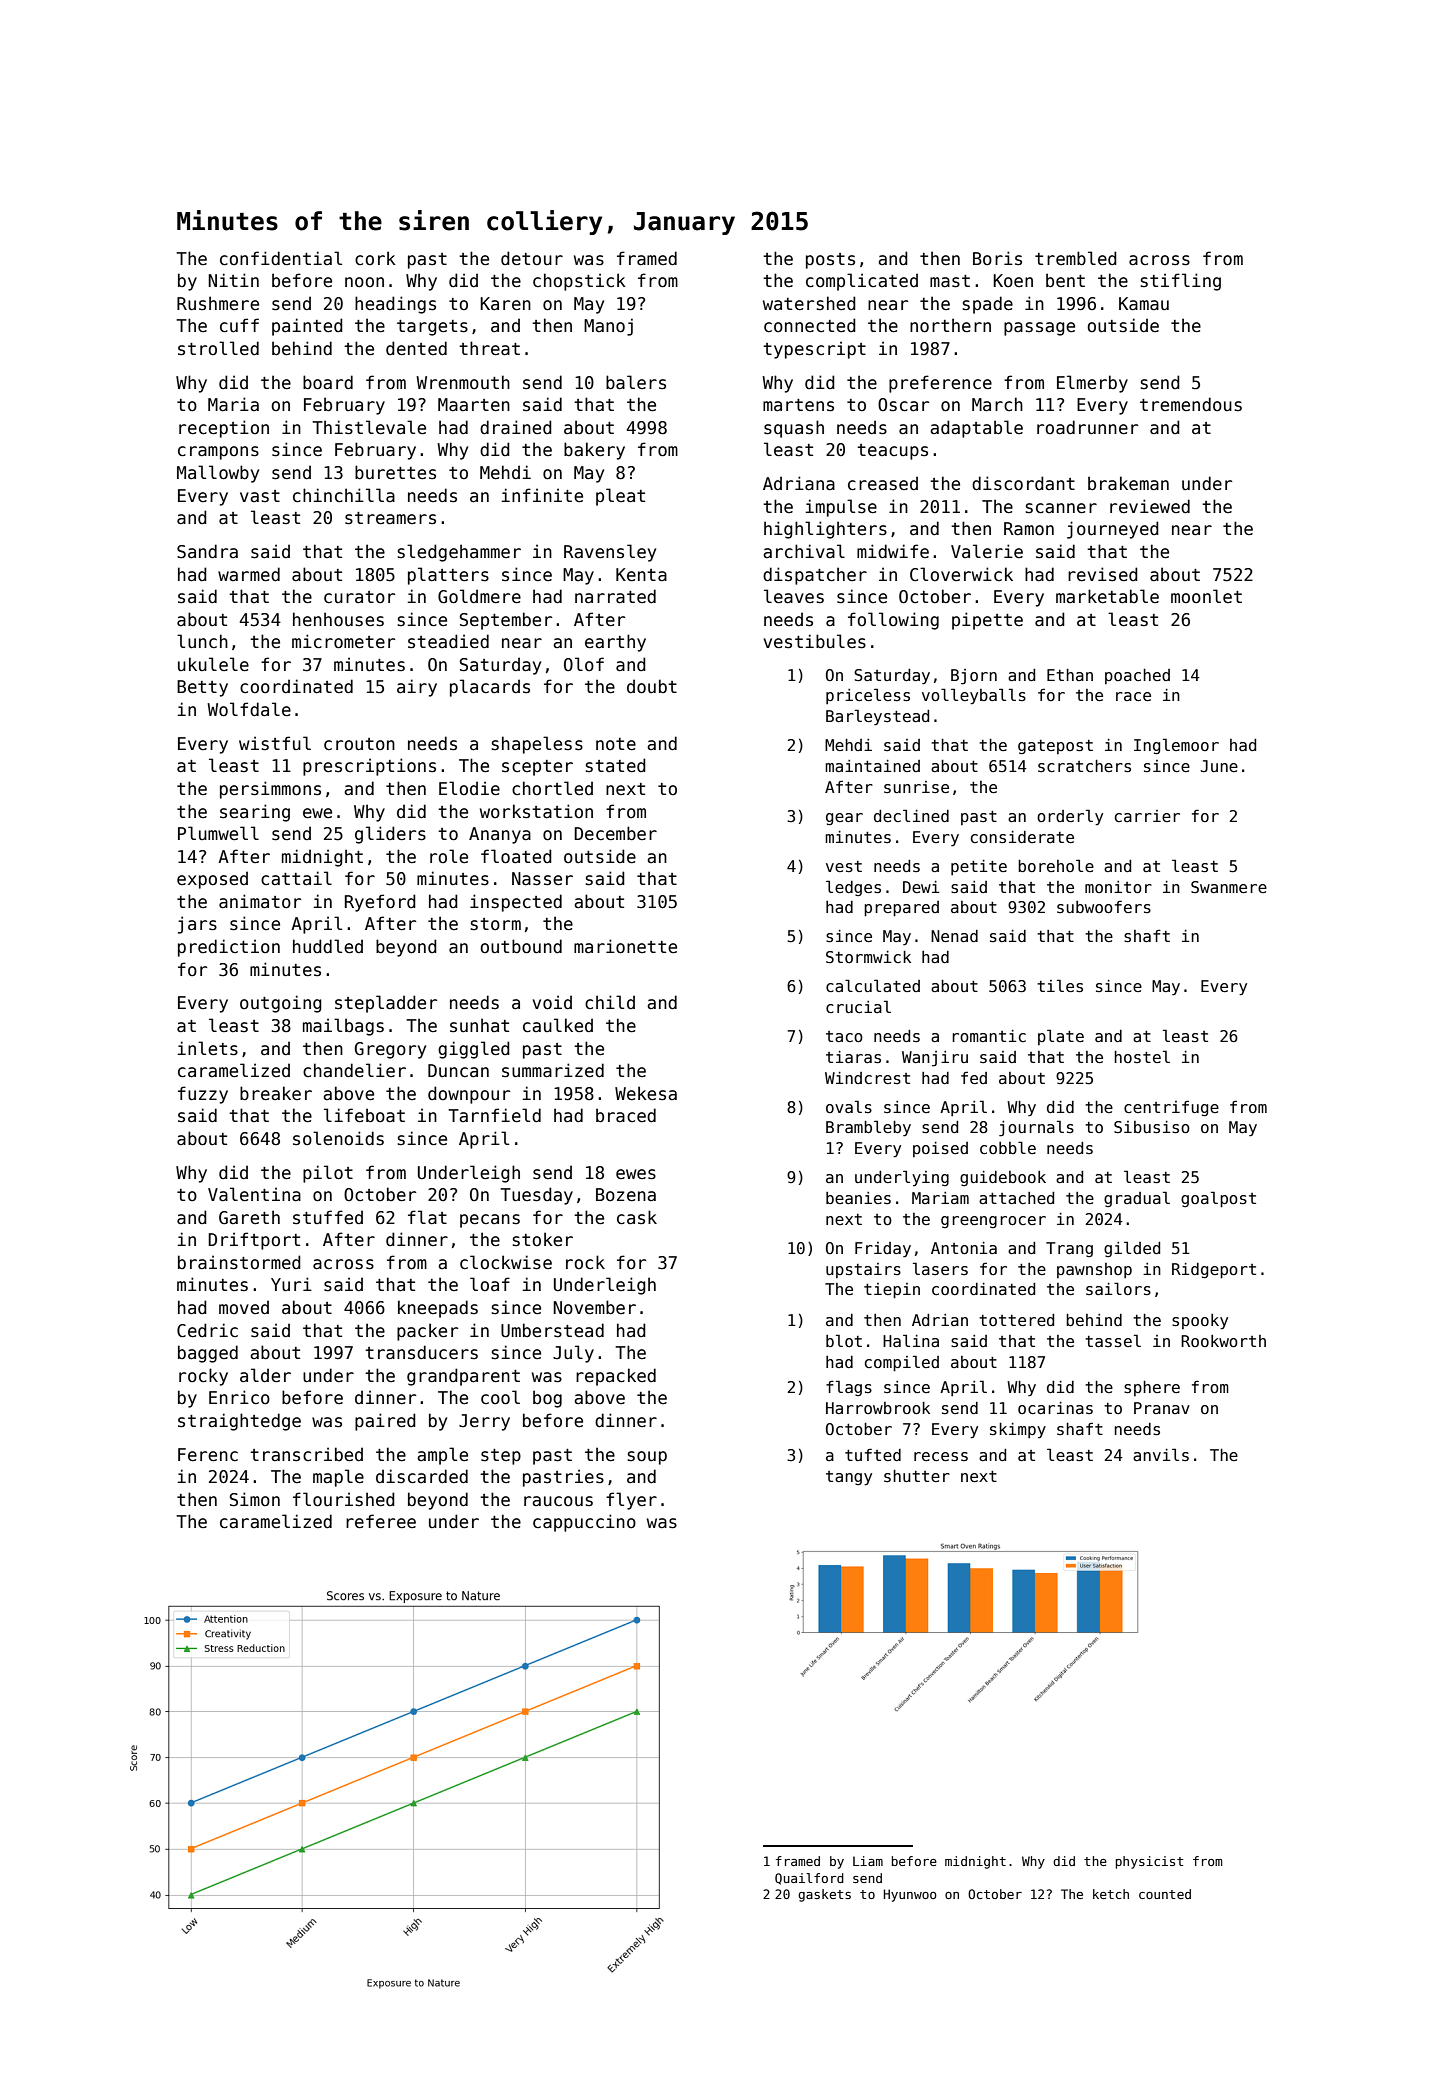 Image resolution: width=1450 pixels, height=2100 pixels. Describe the element at coordinates (824, 1895) in the document. I see `gaskets` at that location.
